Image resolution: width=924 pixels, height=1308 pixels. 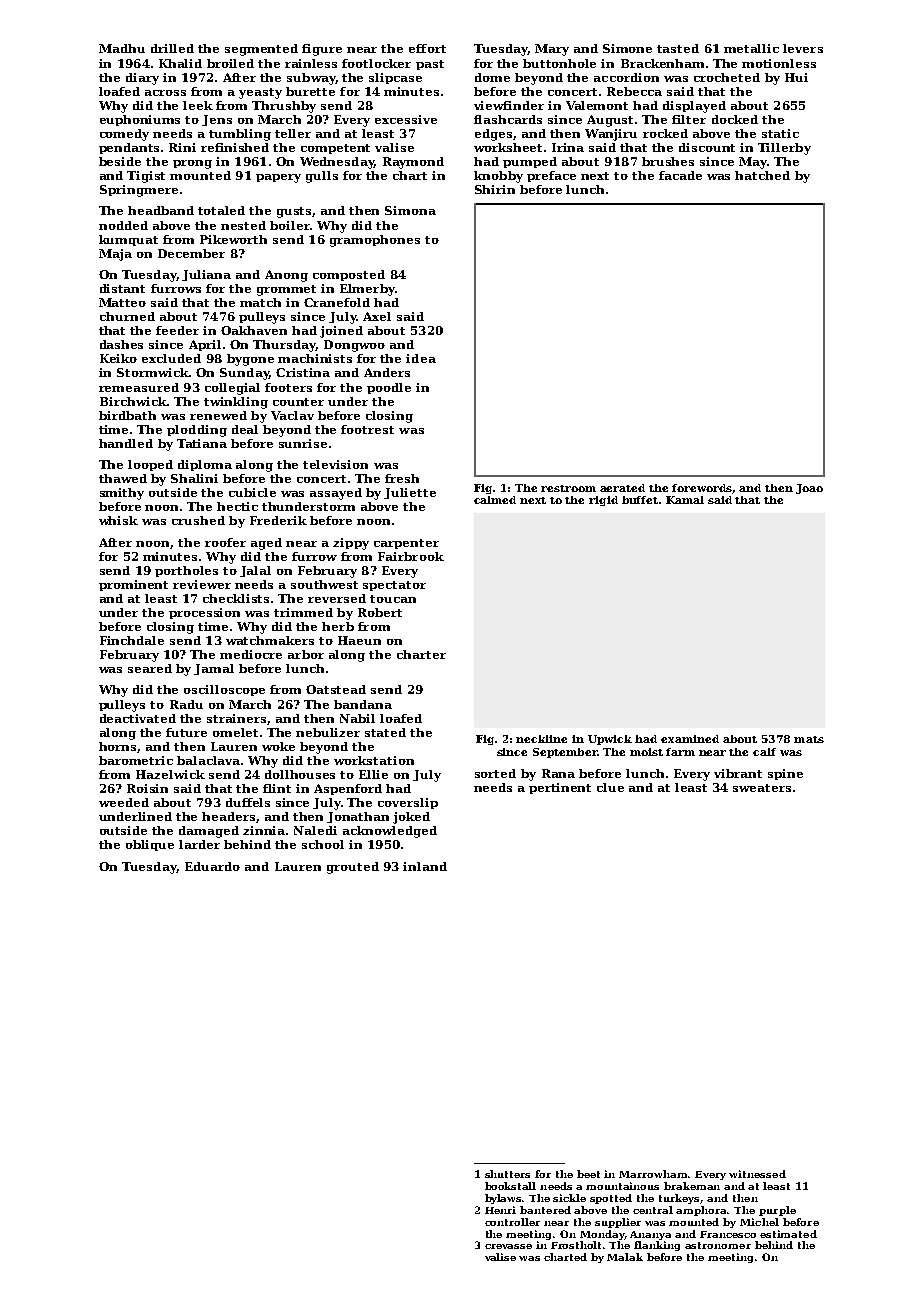 I want to click on restroom, so click(x=568, y=488).
